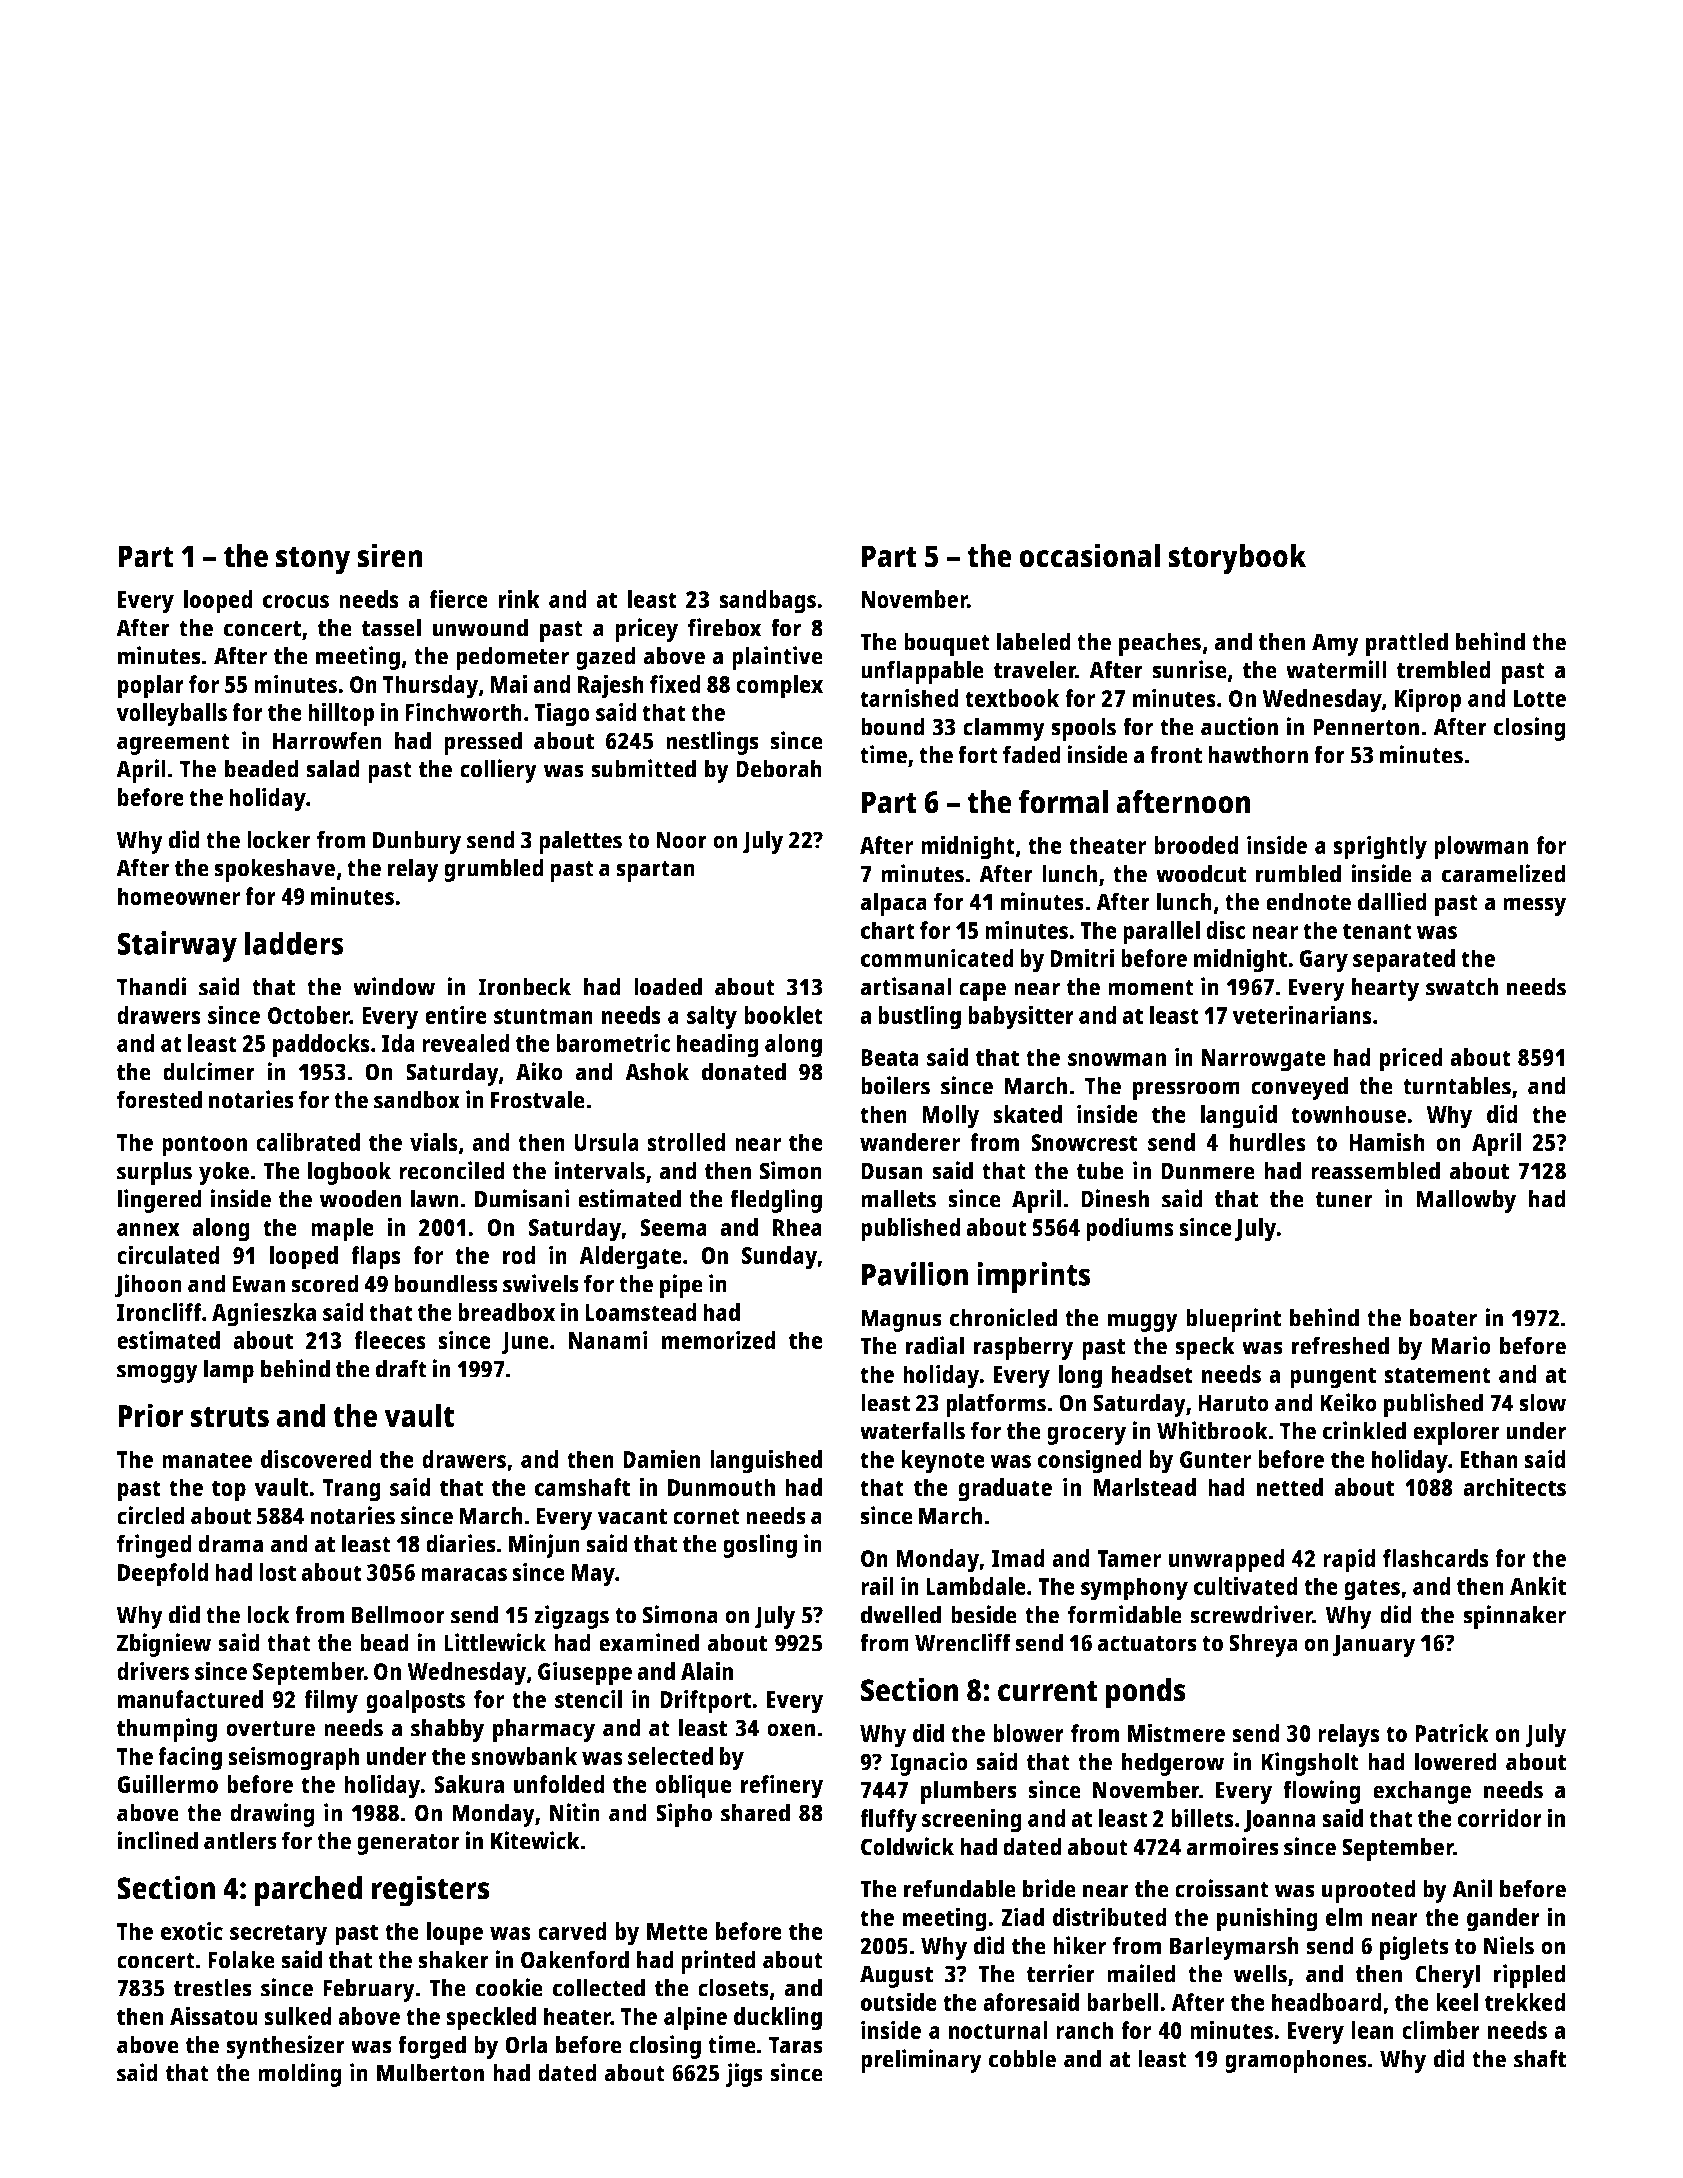 The image size is (1683, 2178). What do you see at coordinates (791, 1730) in the page?
I see `oxen` at bounding box center [791, 1730].
